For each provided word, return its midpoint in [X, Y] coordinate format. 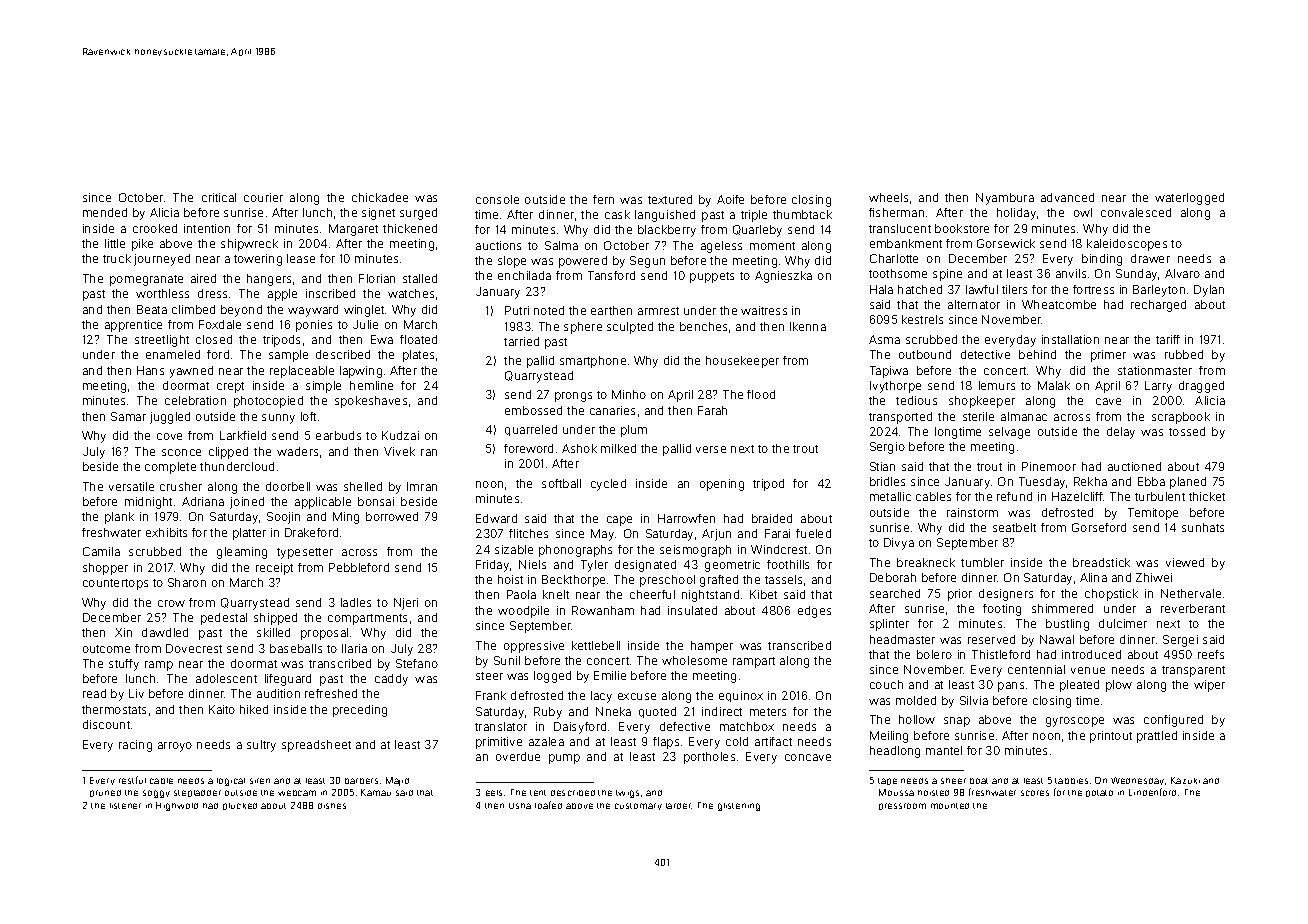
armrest [658, 311]
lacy [601, 697]
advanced [1067, 197]
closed [214, 339]
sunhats [1203, 527]
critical [219, 197]
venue [1088, 670]
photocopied [268, 402]
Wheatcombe [1059, 304]
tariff [1168, 339]
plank [119, 518]
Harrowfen [686, 518]
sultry [261, 746]
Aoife [730, 199]
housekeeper [742, 362]
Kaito [222, 709]
